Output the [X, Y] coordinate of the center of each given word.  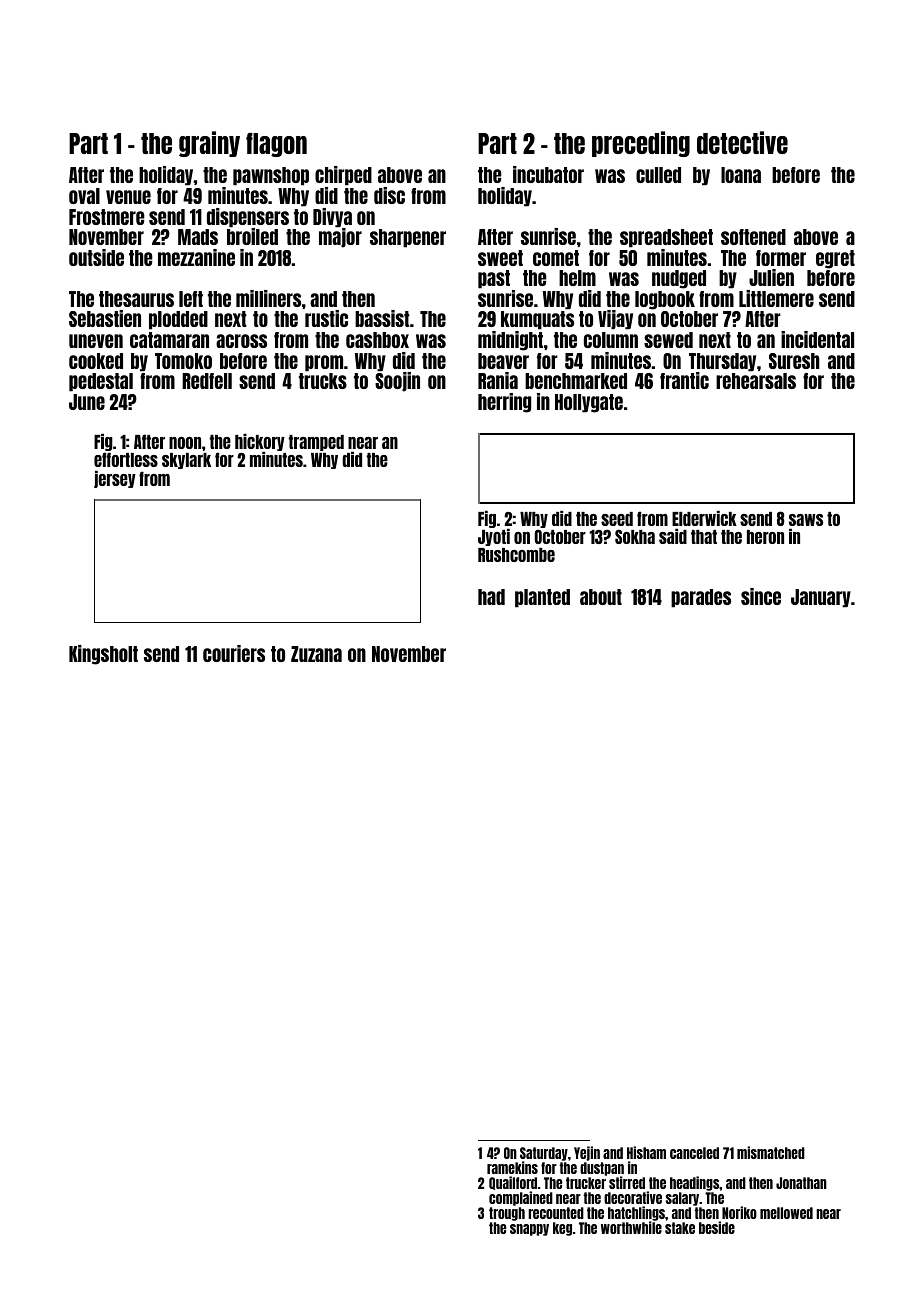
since [761, 596]
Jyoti [494, 537]
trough [507, 1214]
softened [753, 237]
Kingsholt [103, 655]
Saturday [544, 1154]
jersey [115, 479]
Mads [198, 237]
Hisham [646, 1152]
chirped [343, 176]
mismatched [771, 1152]
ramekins [512, 1167]
